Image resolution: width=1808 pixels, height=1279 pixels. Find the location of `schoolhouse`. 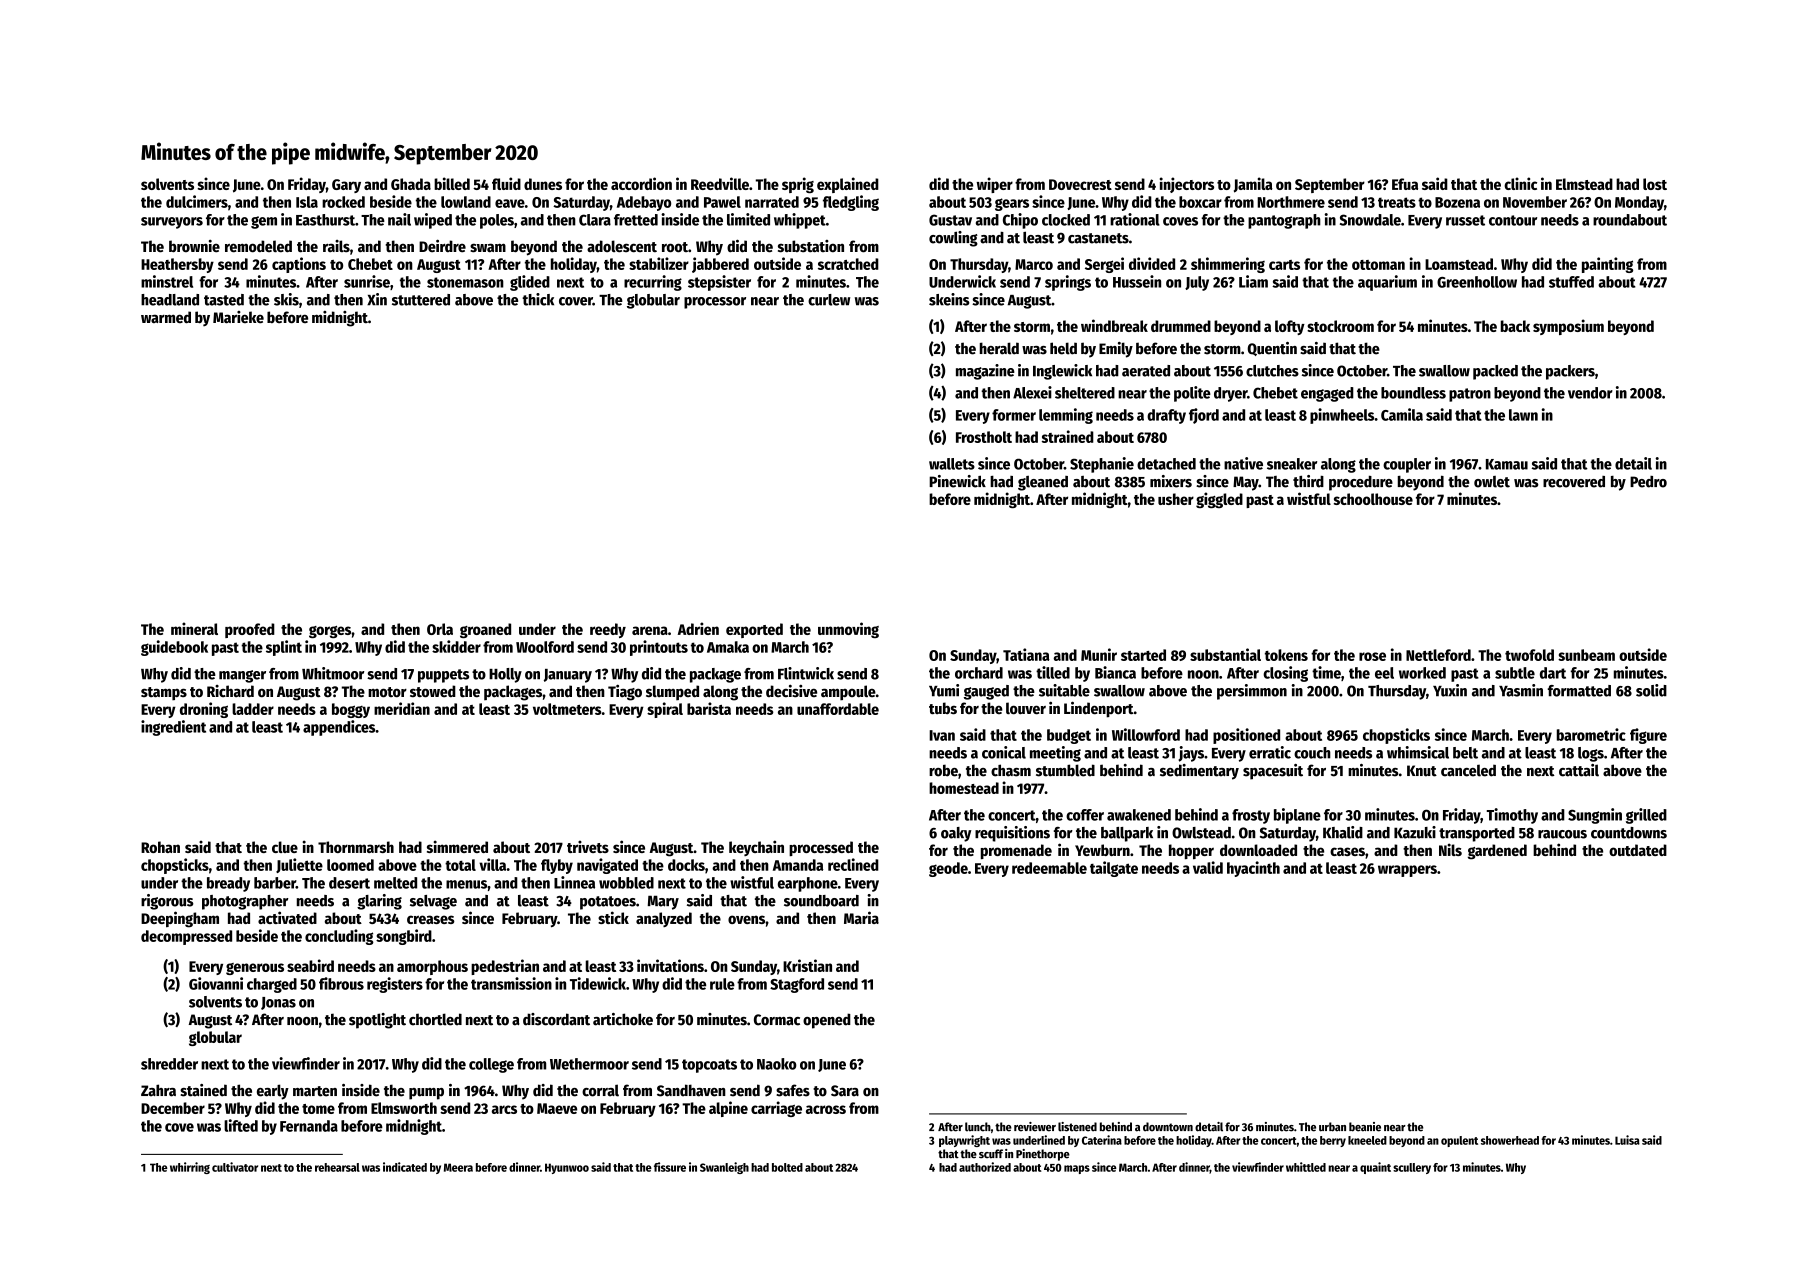

schoolhouse is located at coordinates (1373, 499).
